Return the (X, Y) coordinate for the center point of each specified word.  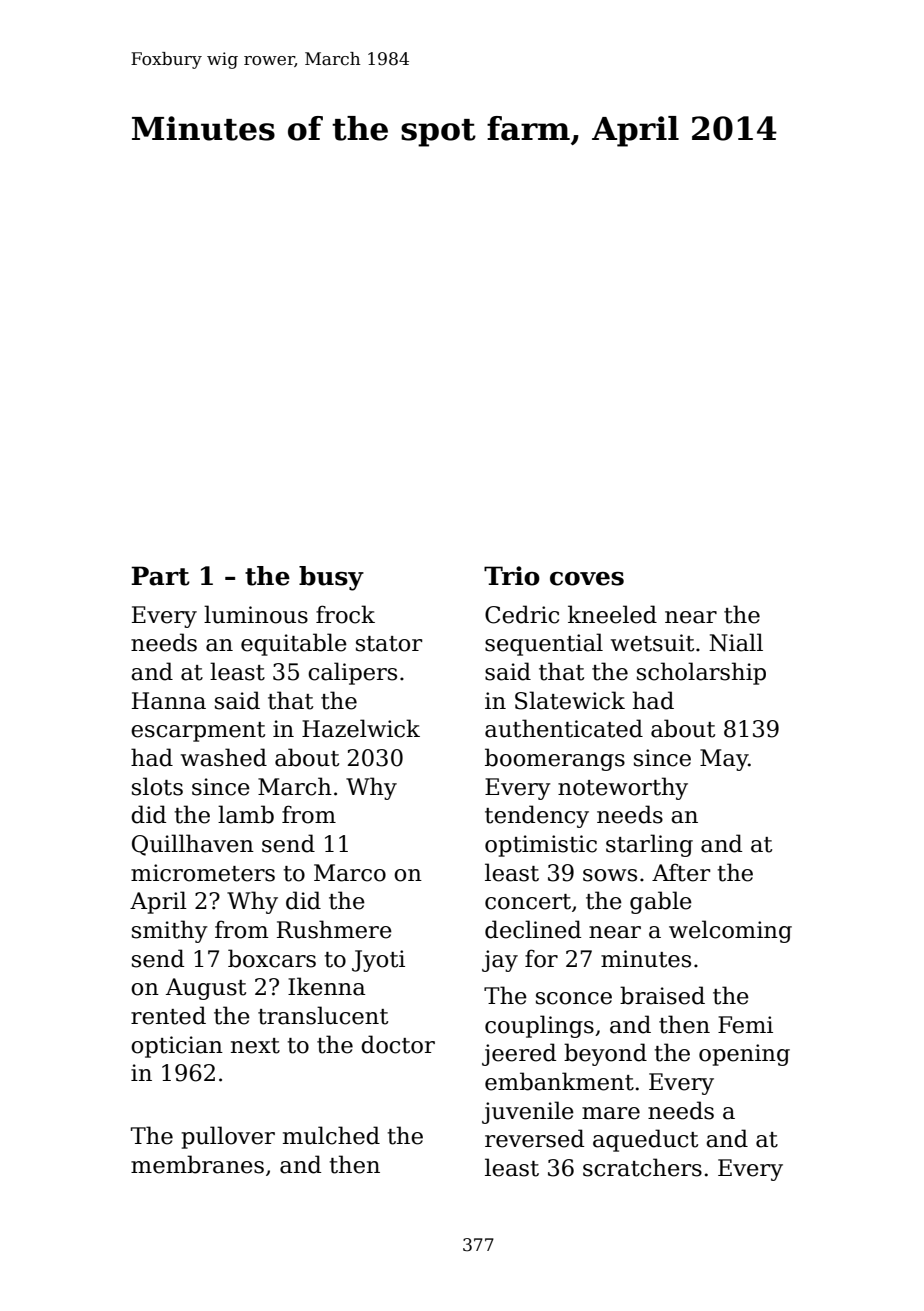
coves (587, 579)
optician (177, 1047)
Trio (512, 576)
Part (160, 576)
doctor (398, 1044)
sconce (574, 998)
